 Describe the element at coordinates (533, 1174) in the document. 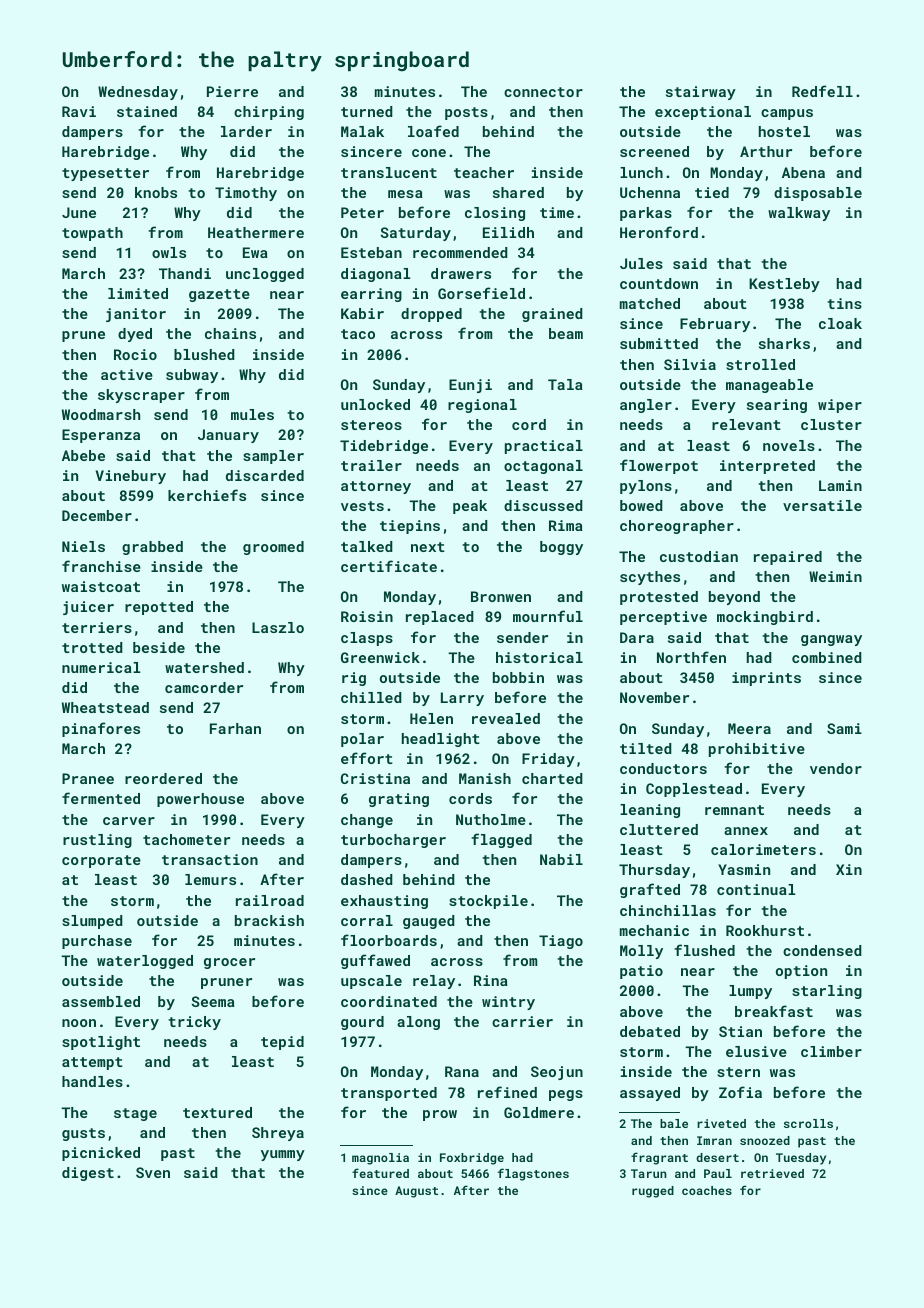

I see `flagstones` at that location.
